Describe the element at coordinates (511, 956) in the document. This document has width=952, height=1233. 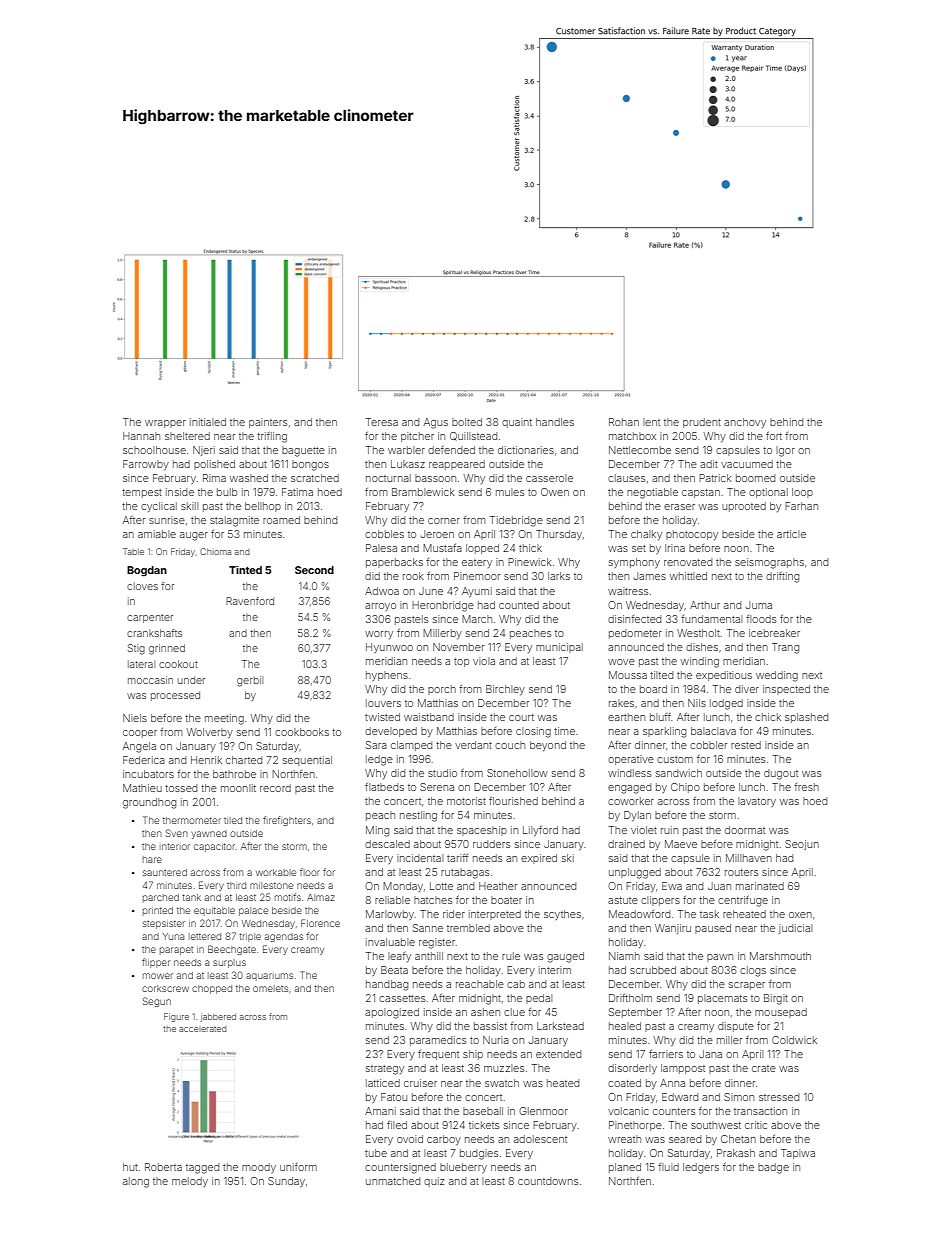
I see `rule` at that location.
